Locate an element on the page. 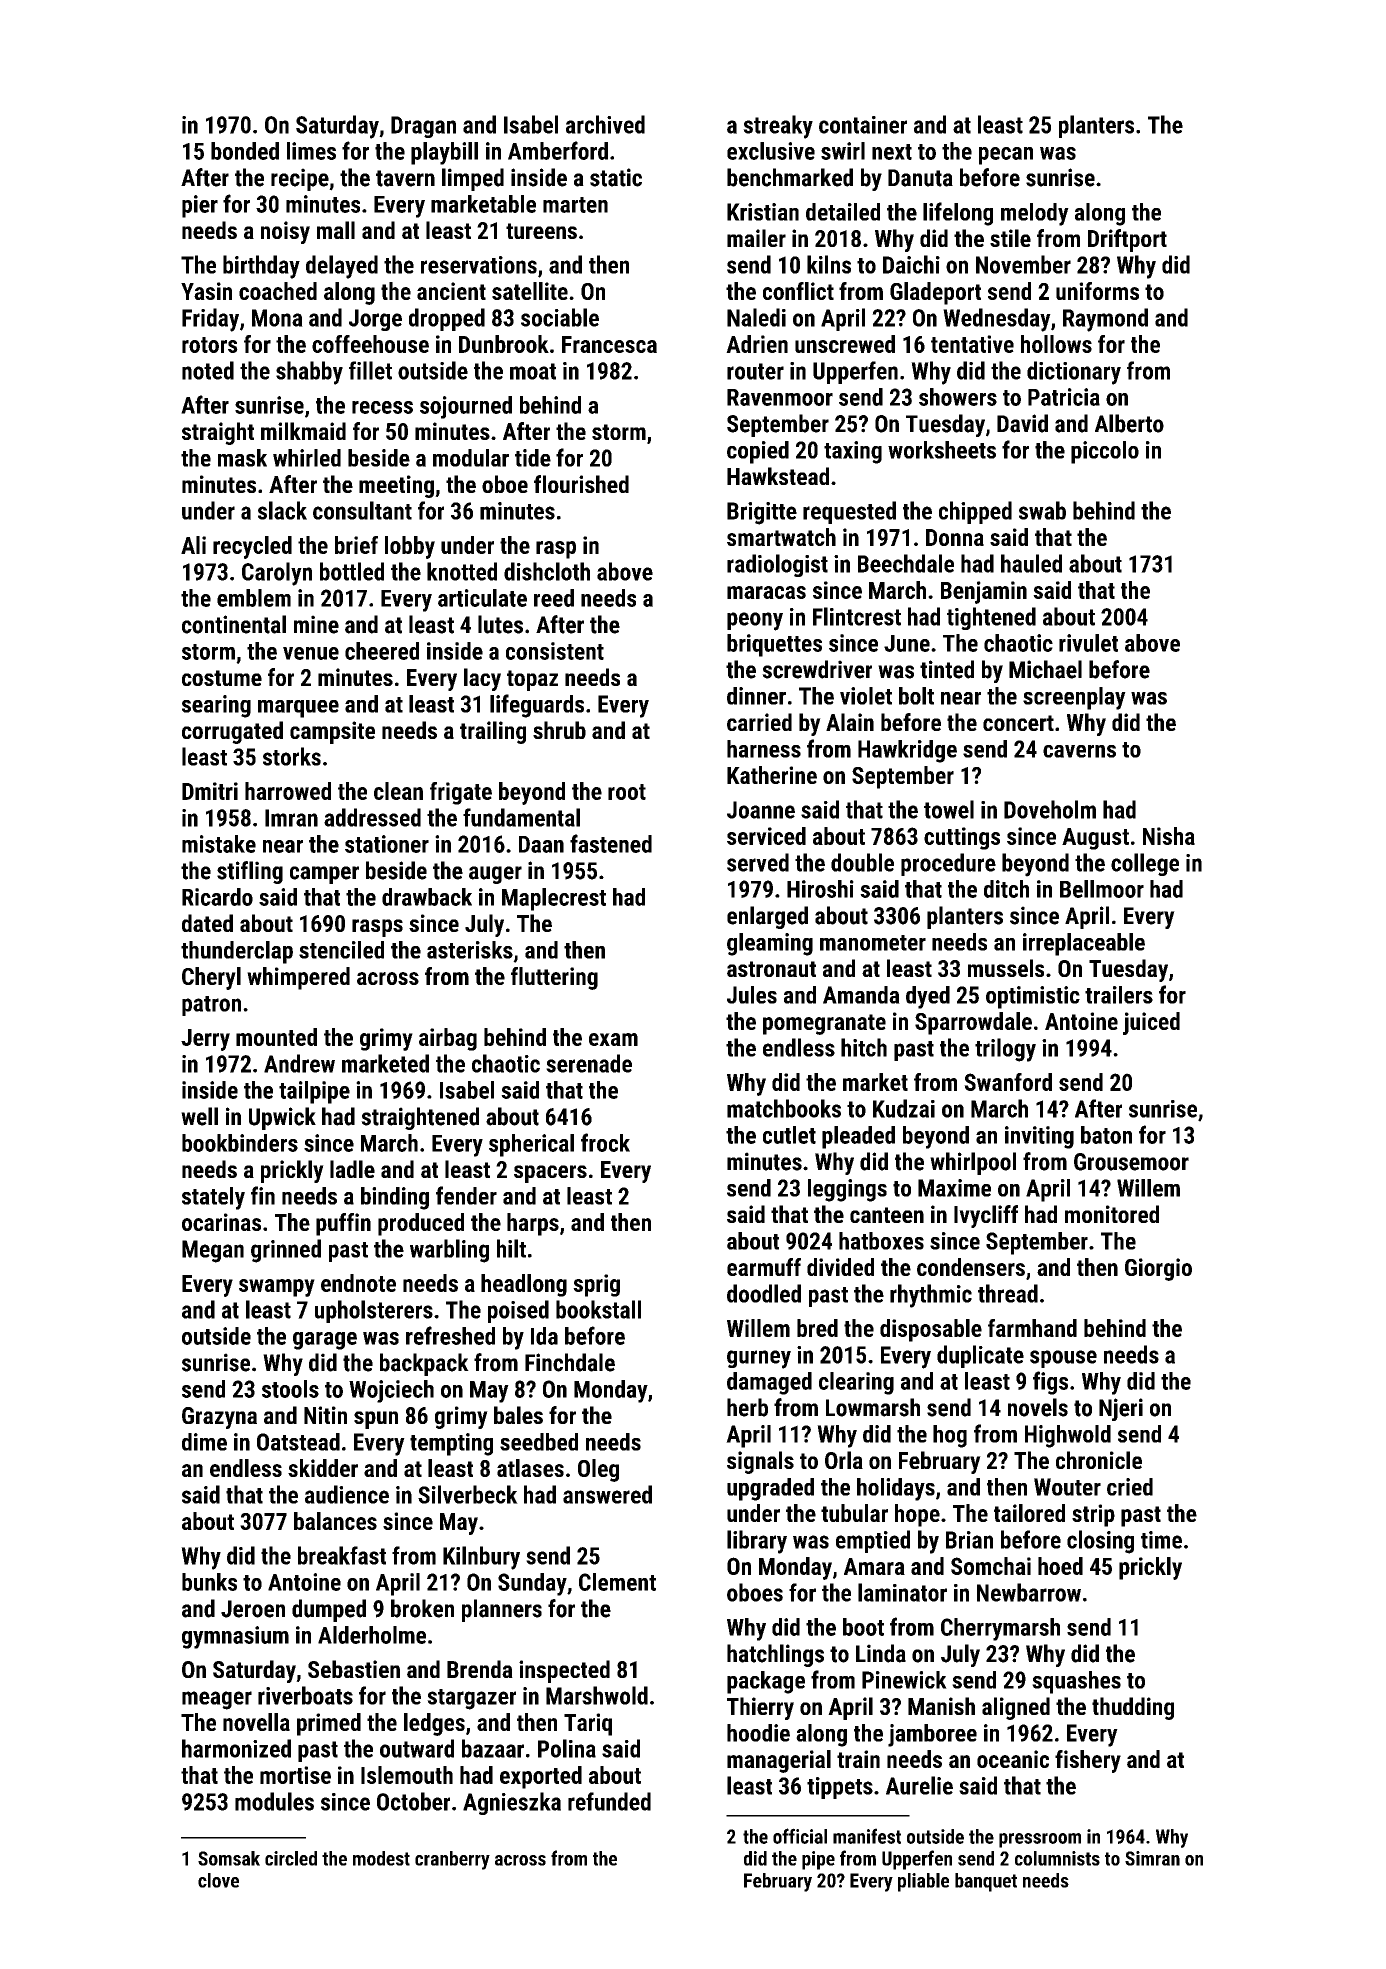 This document has height=1969, width=1386. hollows is located at coordinates (1056, 344).
